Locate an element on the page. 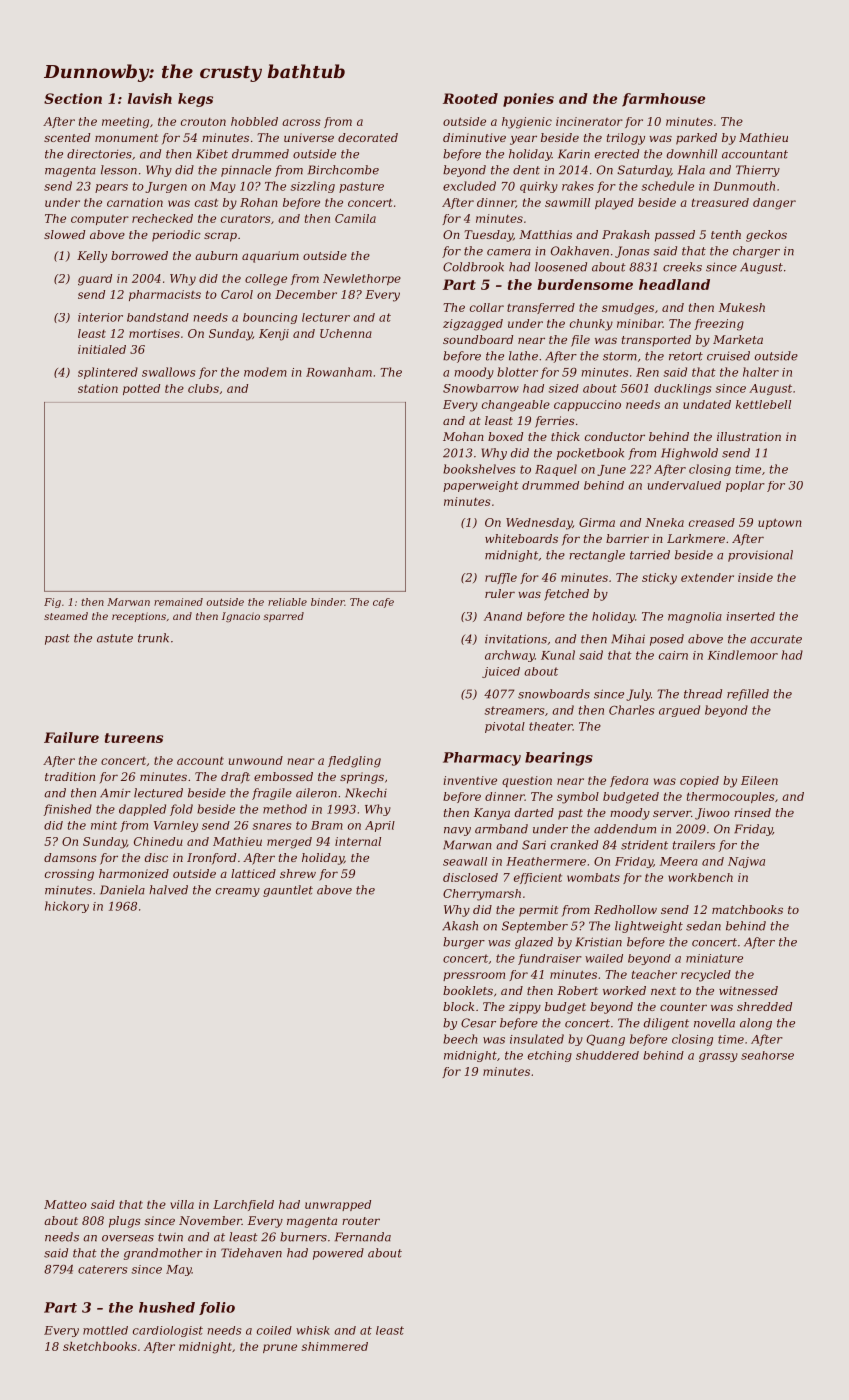 This page has width=849, height=1400. Matteo is located at coordinates (65, 1204).
